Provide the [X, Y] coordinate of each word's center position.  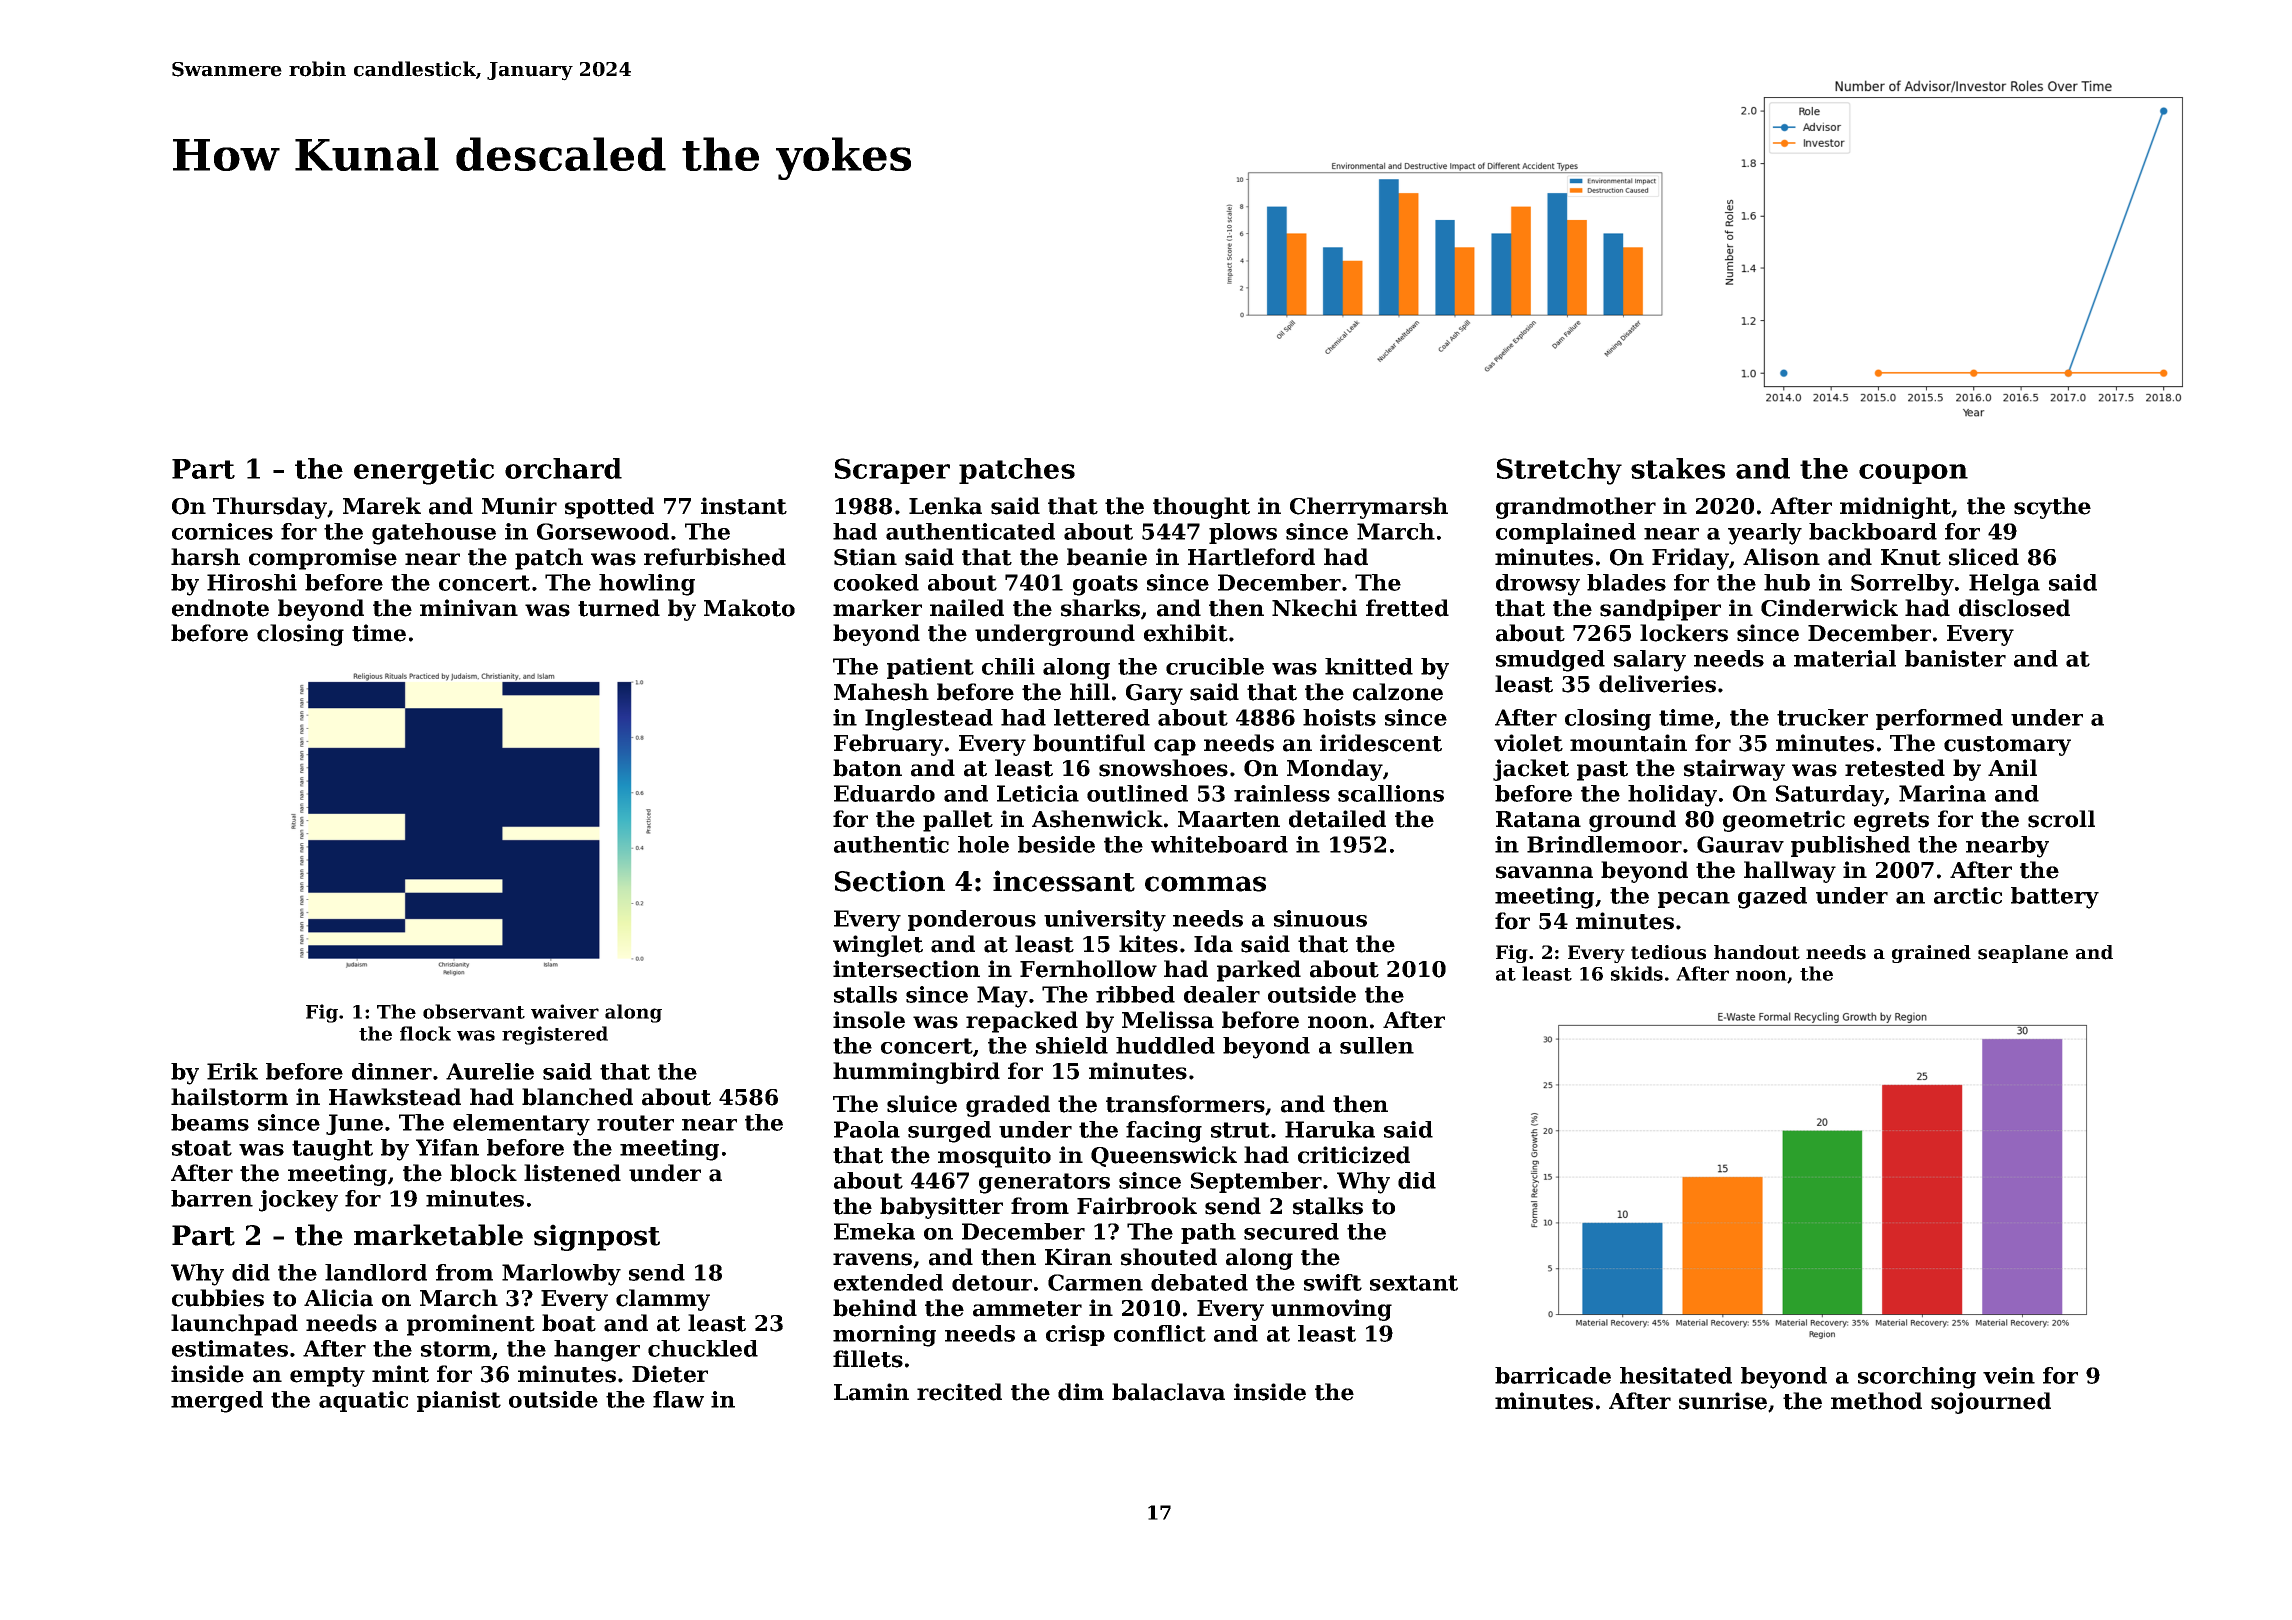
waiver [565, 1011]
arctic [1968, 895]
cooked [876, 582]
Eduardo [884, 793]
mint [400, 1374]
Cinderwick [1829, 608]
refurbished [715, 557]
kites [1148, 944]
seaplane [2023, 954]
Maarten [1229, 819]
